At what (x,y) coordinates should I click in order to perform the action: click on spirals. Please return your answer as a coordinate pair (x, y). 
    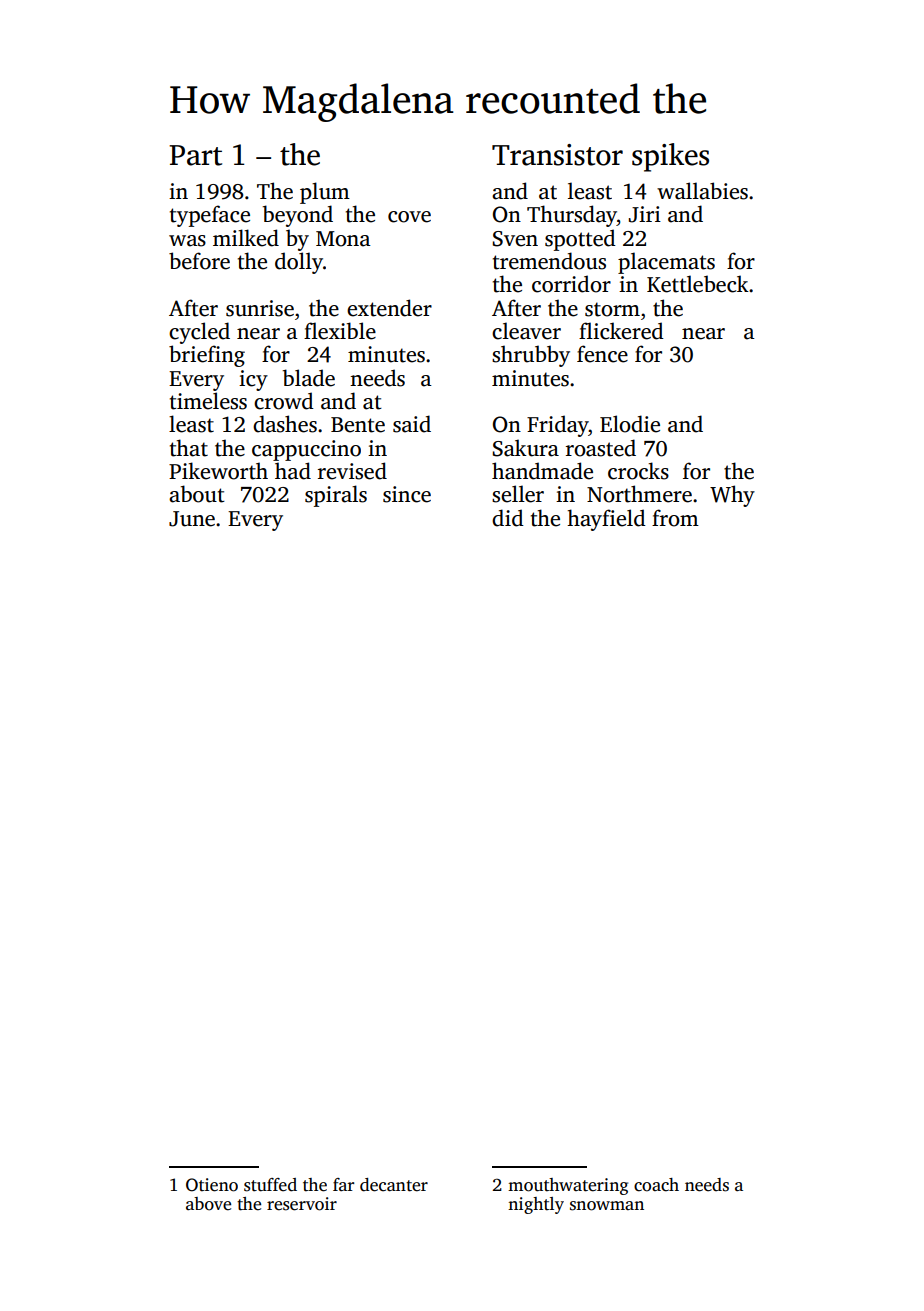
    Looking at the image, I should click on (336, 496).
